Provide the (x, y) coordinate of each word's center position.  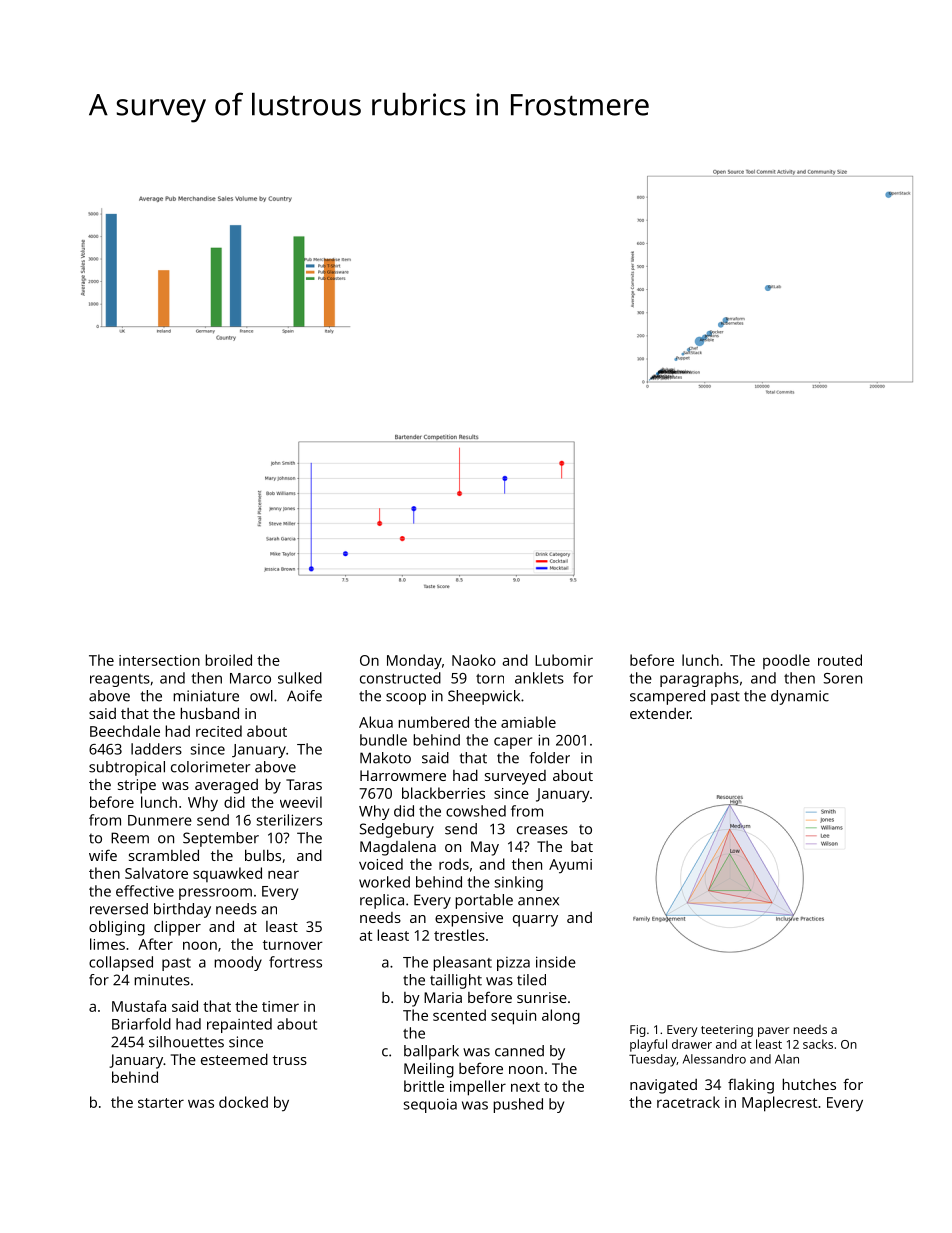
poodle (786, 661)
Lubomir (564, 660)
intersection (159, 660)
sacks (818, 1044)
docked (243, 1102)
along (561, 1017)
